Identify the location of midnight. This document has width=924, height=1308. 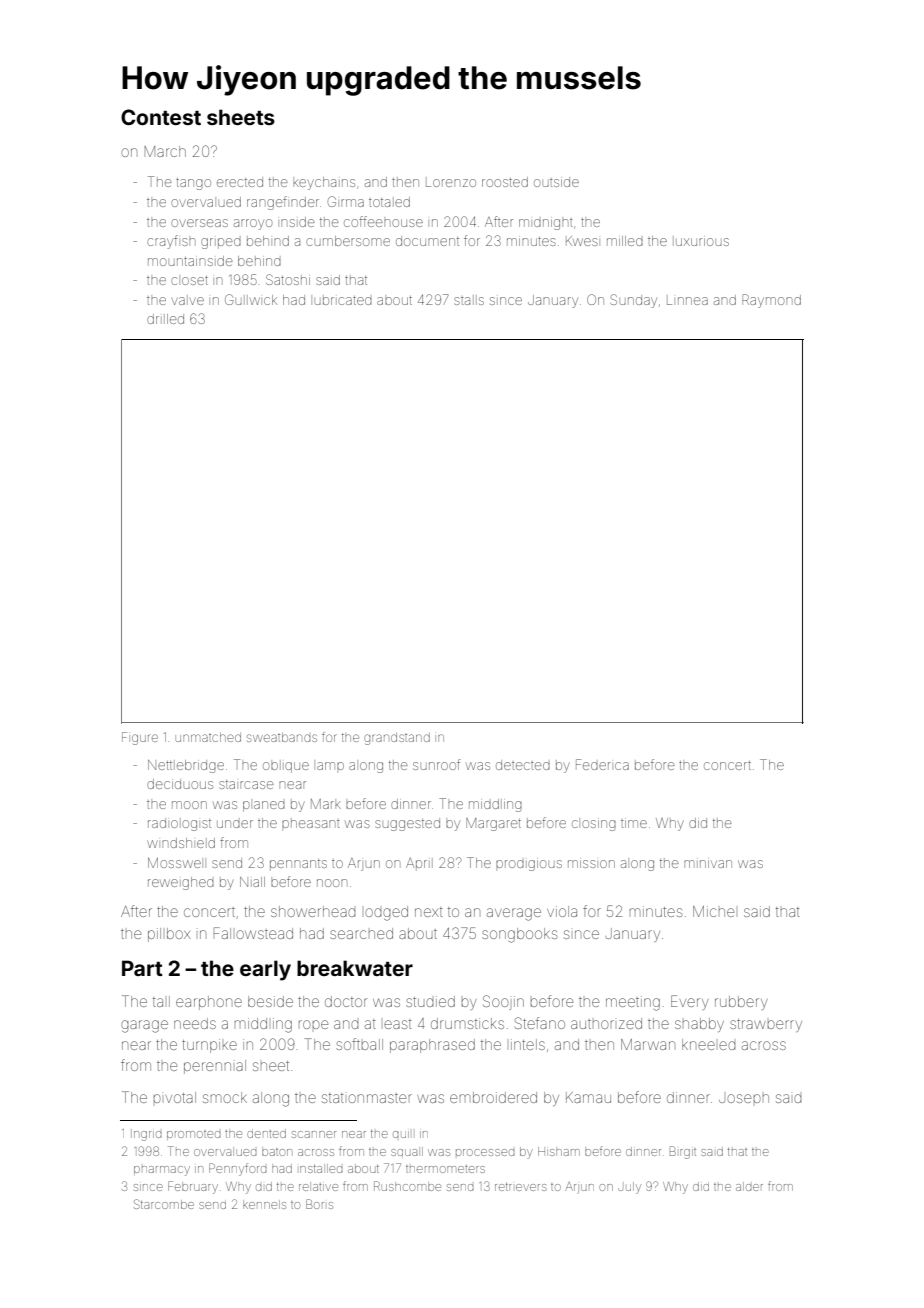
(546, 224).
